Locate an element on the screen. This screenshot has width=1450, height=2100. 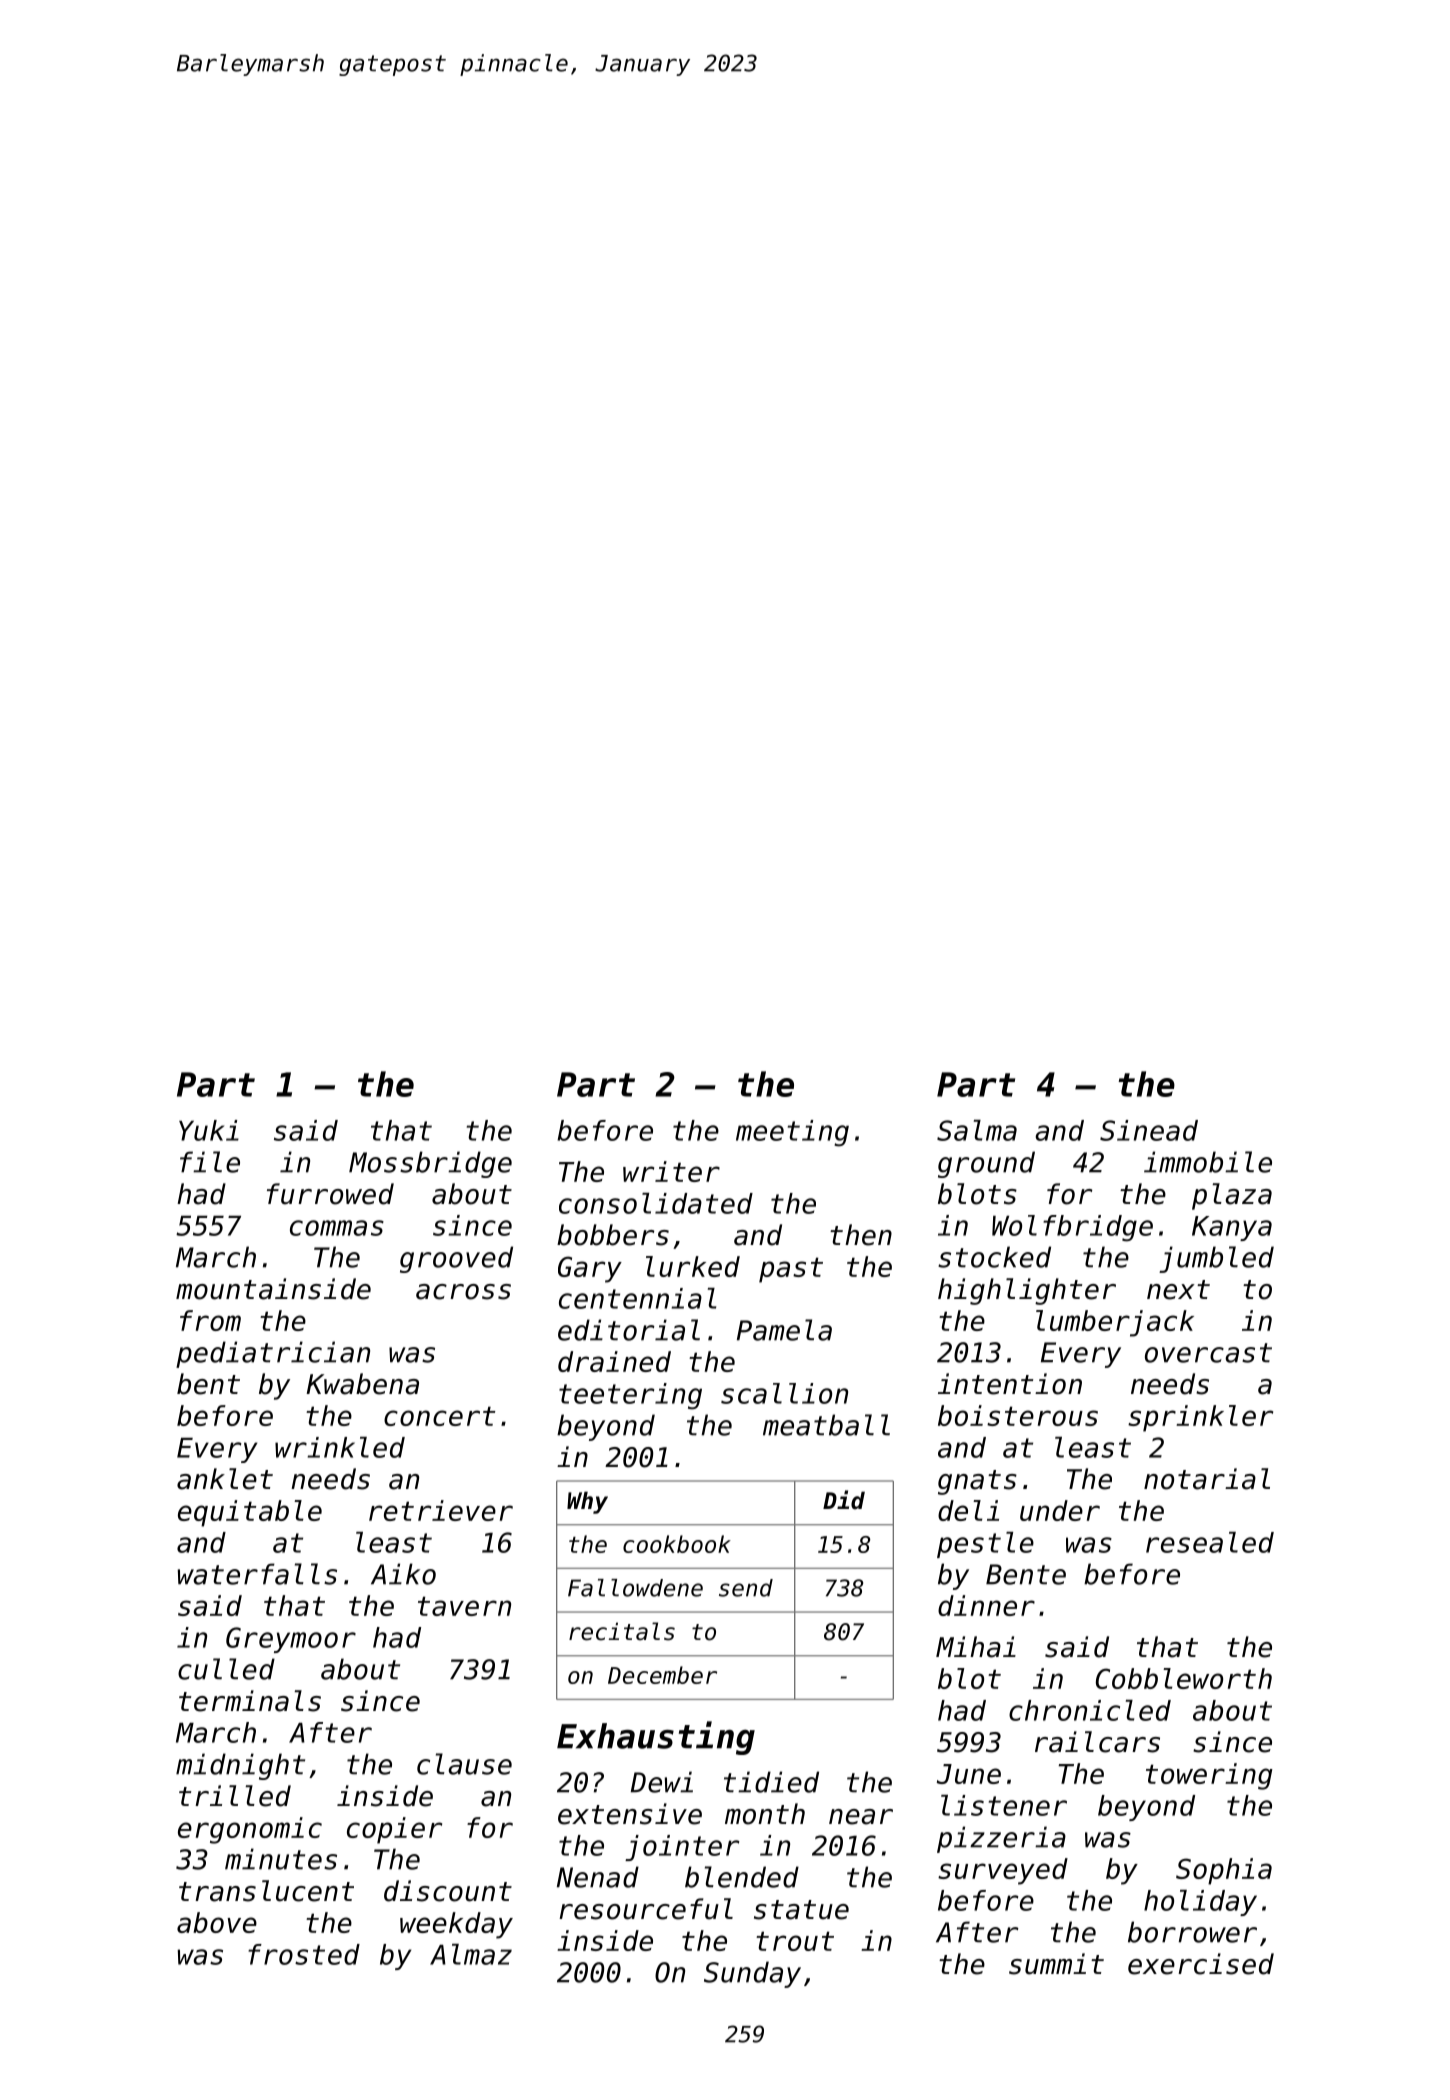
teetering is located at coordinates (630, 1396).
